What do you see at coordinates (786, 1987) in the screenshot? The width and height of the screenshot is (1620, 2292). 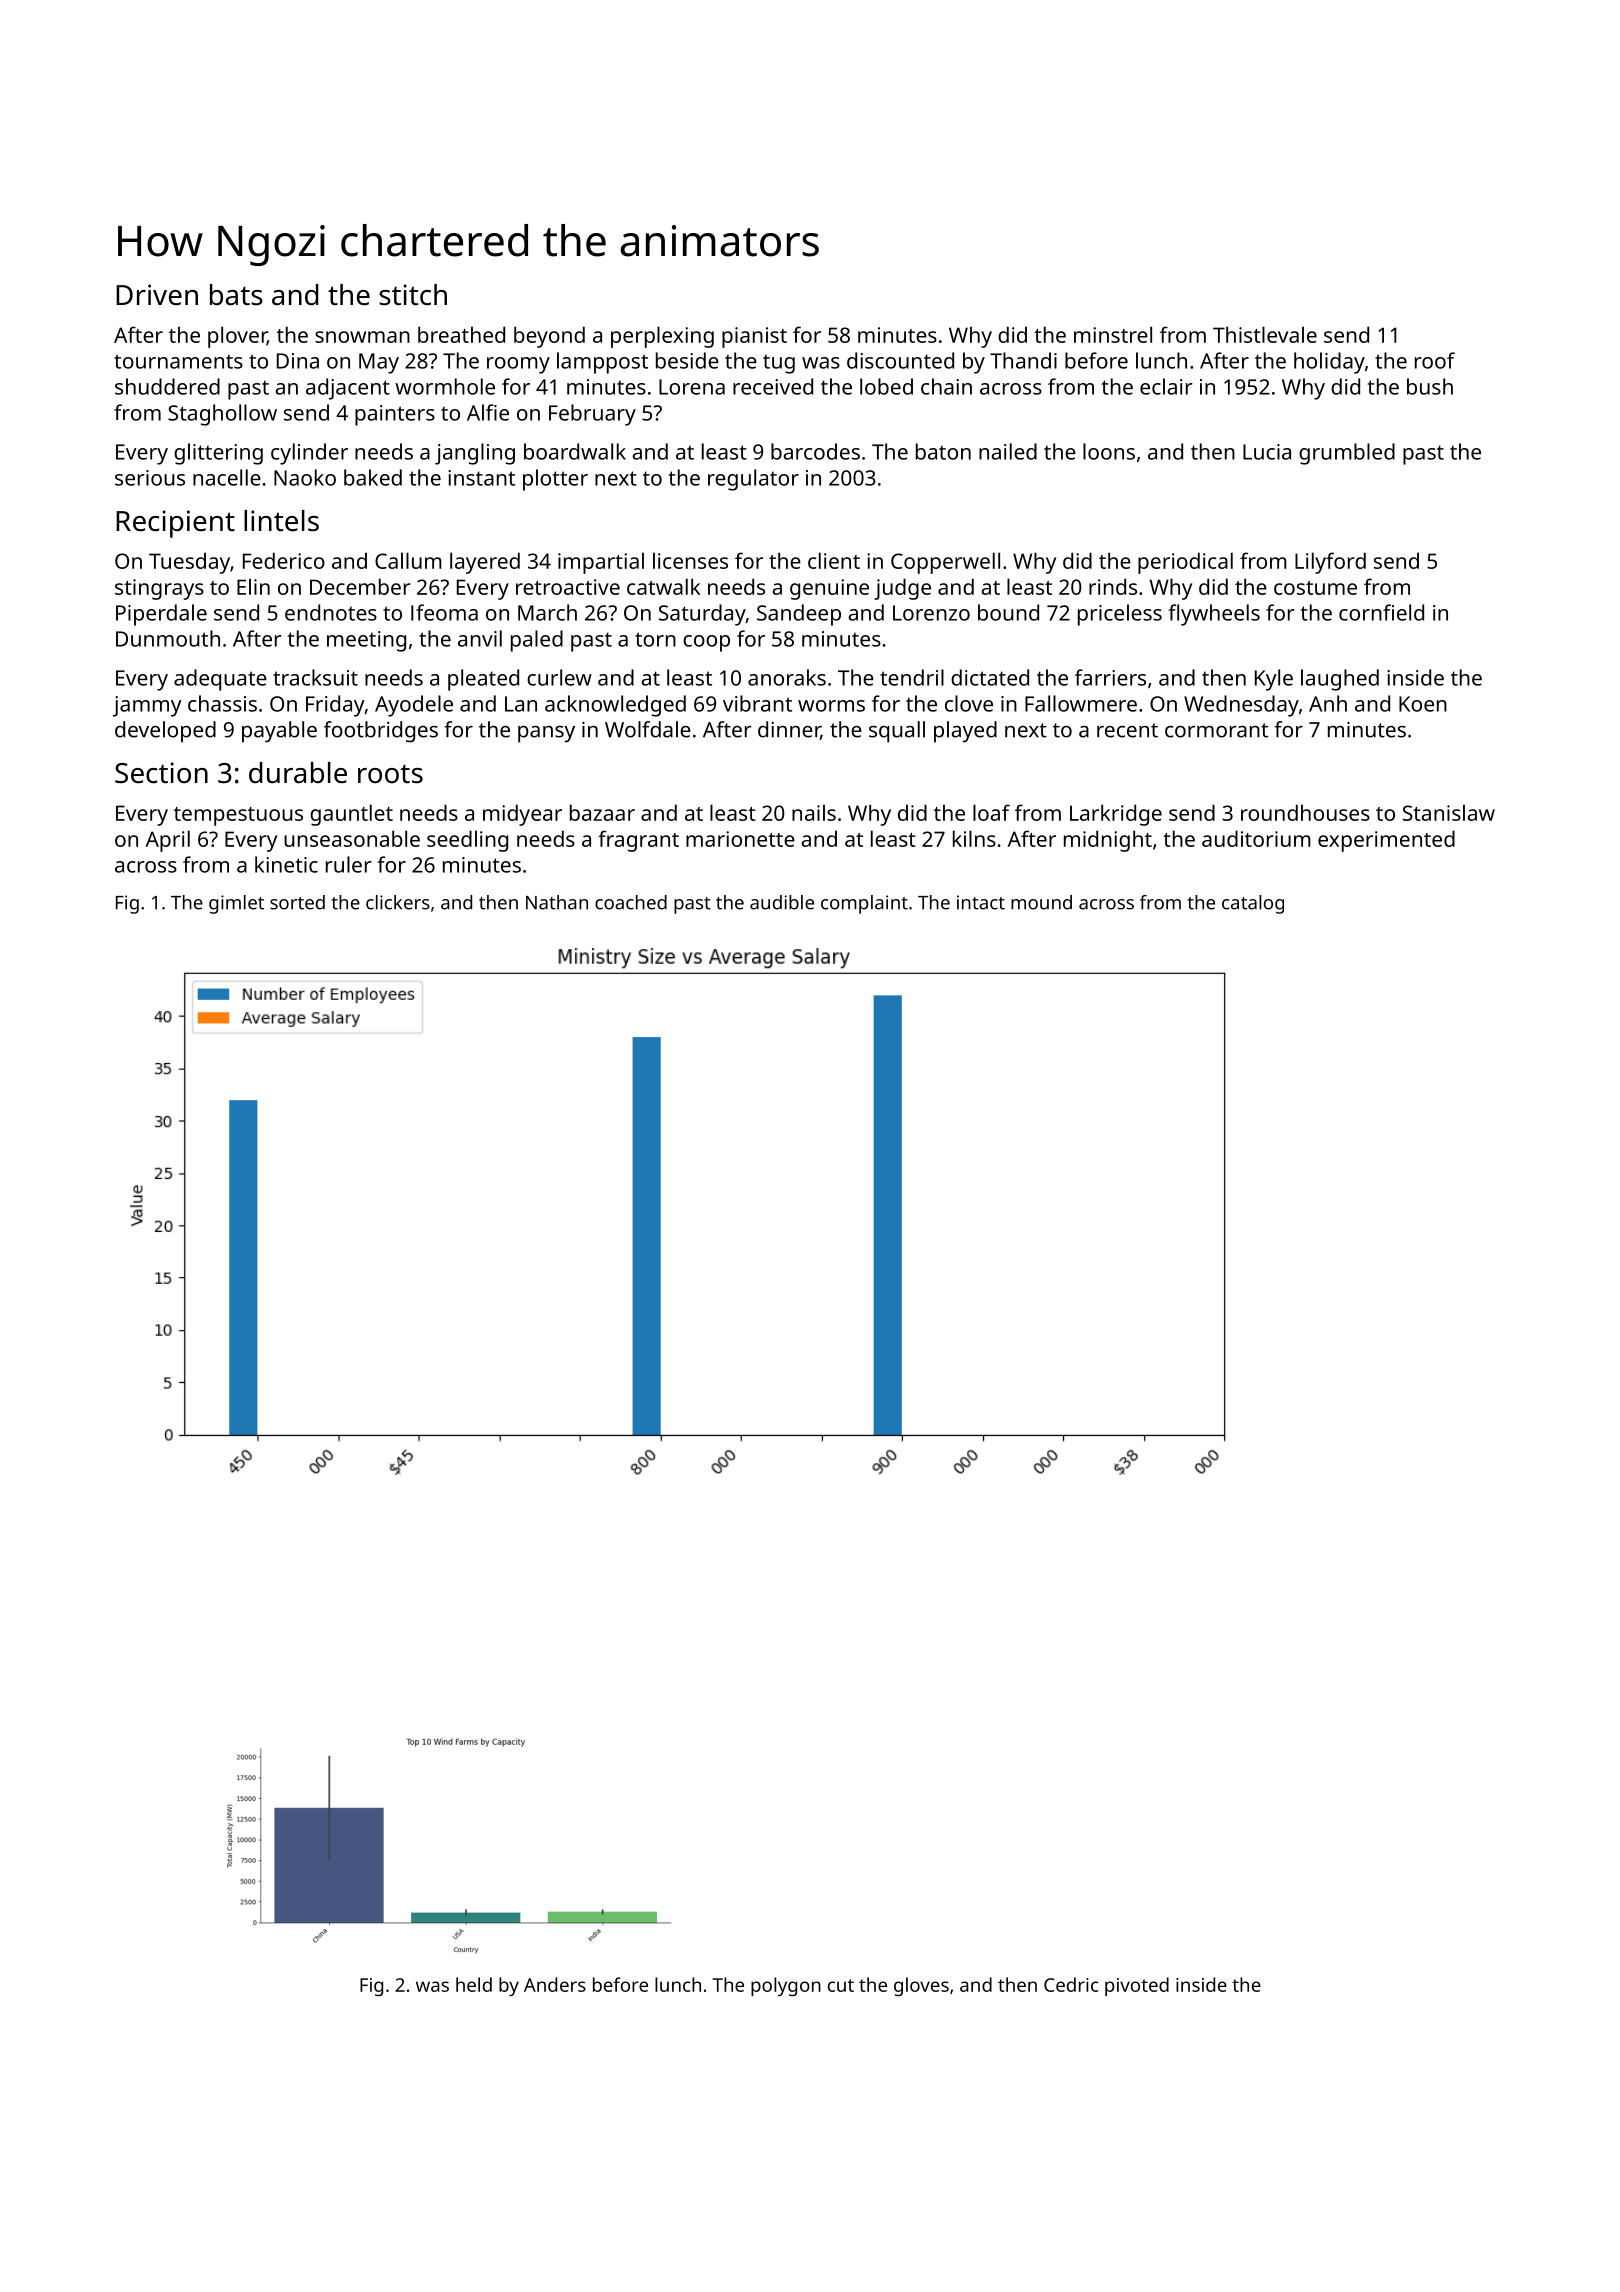 I see `polygon` at bounding box center [786, 1987].
